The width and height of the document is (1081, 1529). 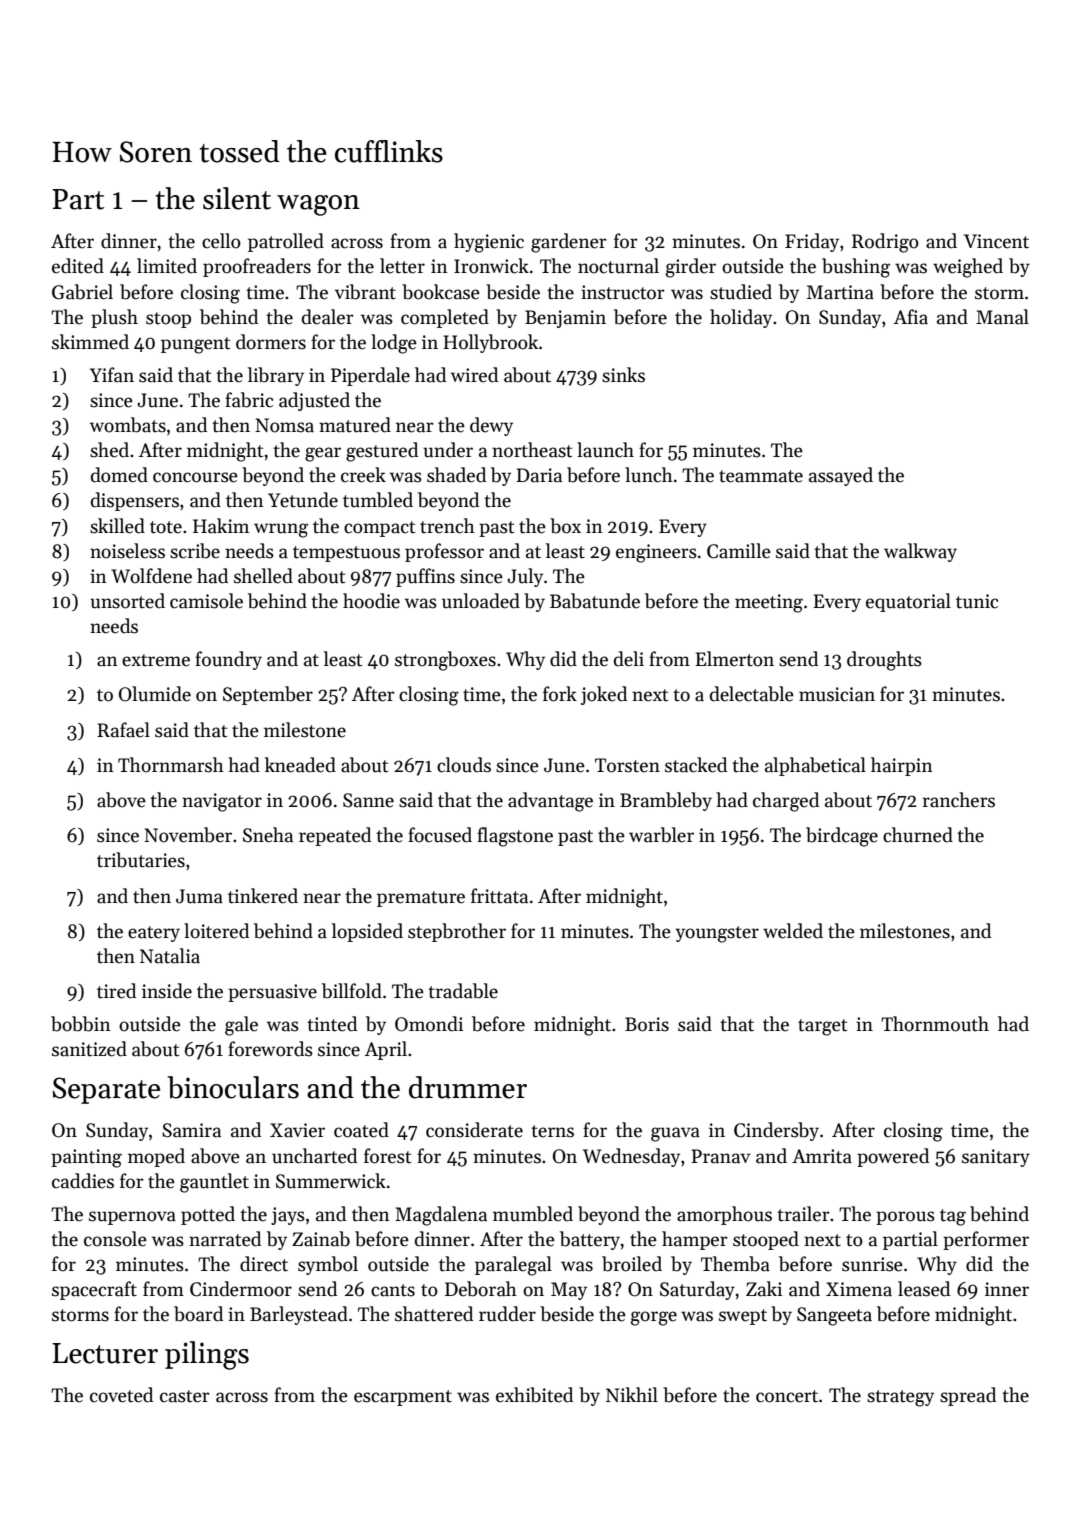 I want to click on wagon, so click(x=318, y=205).
